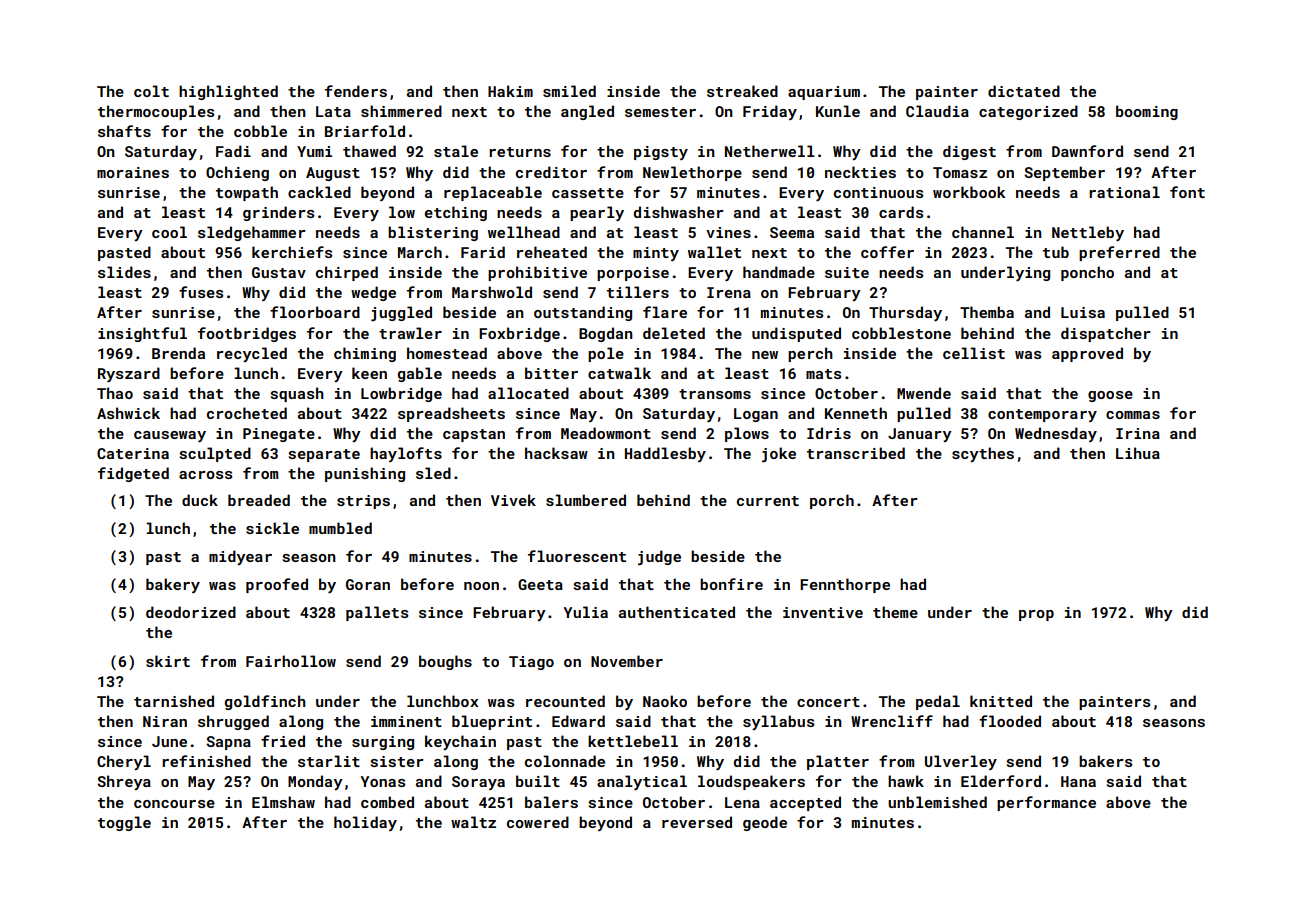  What do you see at coordinates (1036, 615) in the document?
I see `prop` at bounding box center [1036, 615].
